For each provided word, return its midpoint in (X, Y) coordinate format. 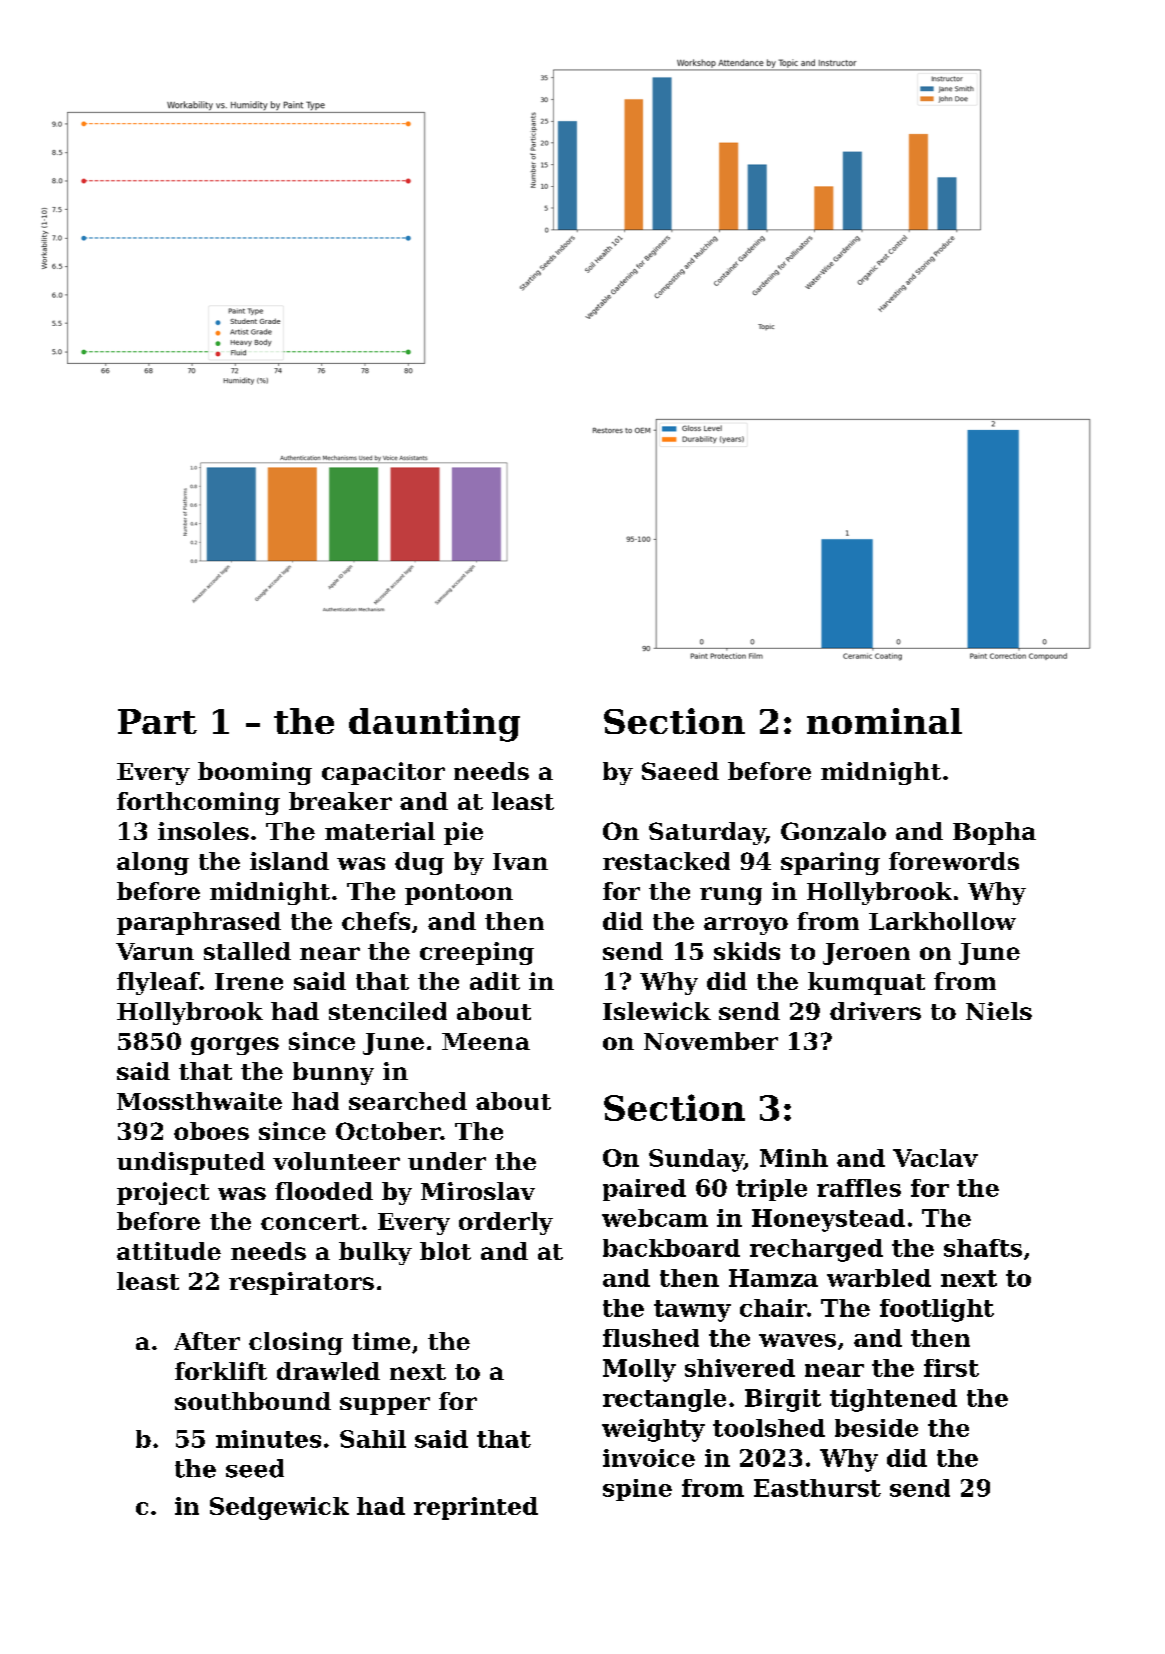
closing (296, 1343)
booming (255, 773)
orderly (506, 1223)
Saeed (680, 771)
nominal (884, 721)
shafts (983, 1248)
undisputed (191, 1163)
